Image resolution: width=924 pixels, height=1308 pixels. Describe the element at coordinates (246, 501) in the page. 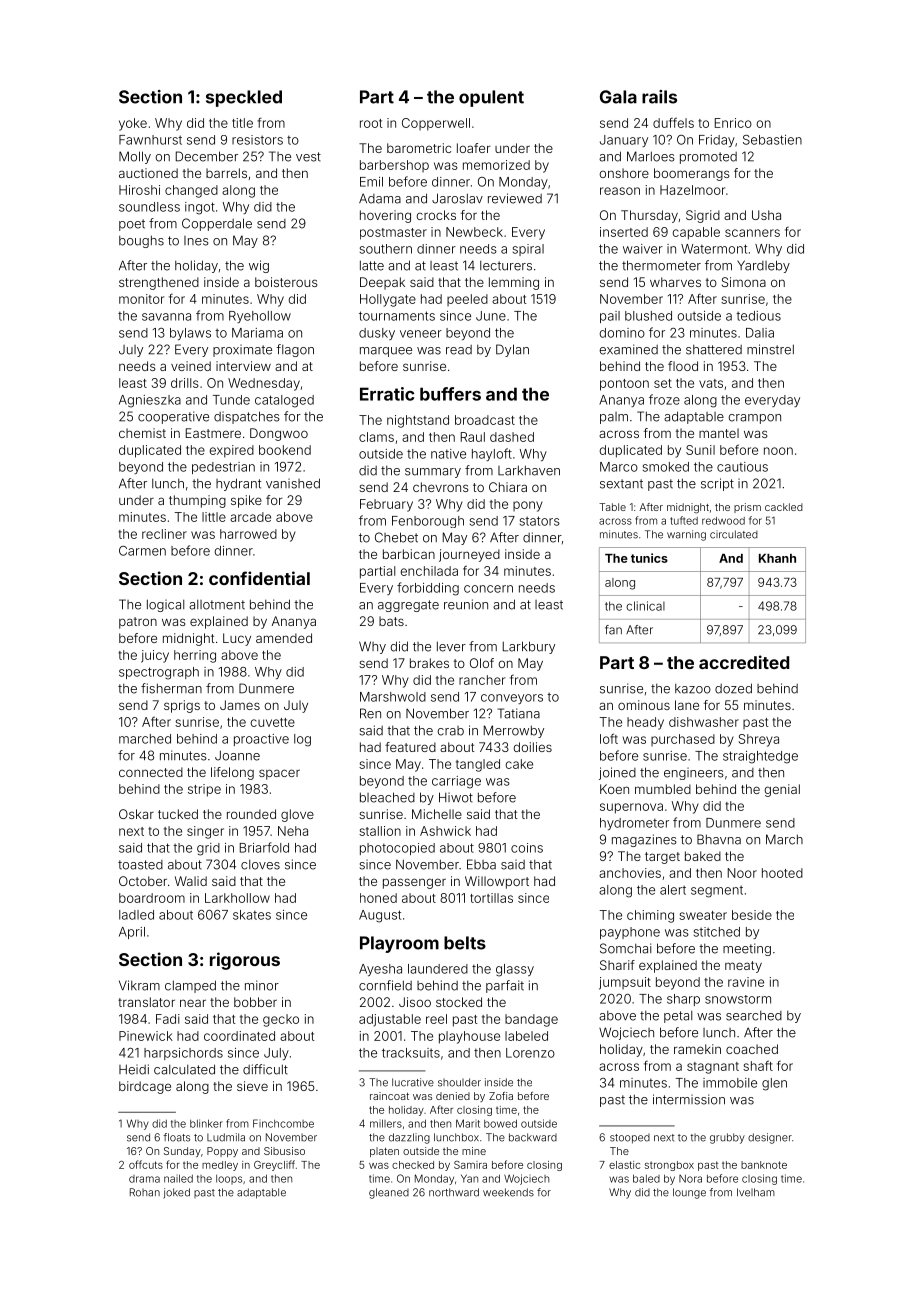

I see `spike` at that location.
